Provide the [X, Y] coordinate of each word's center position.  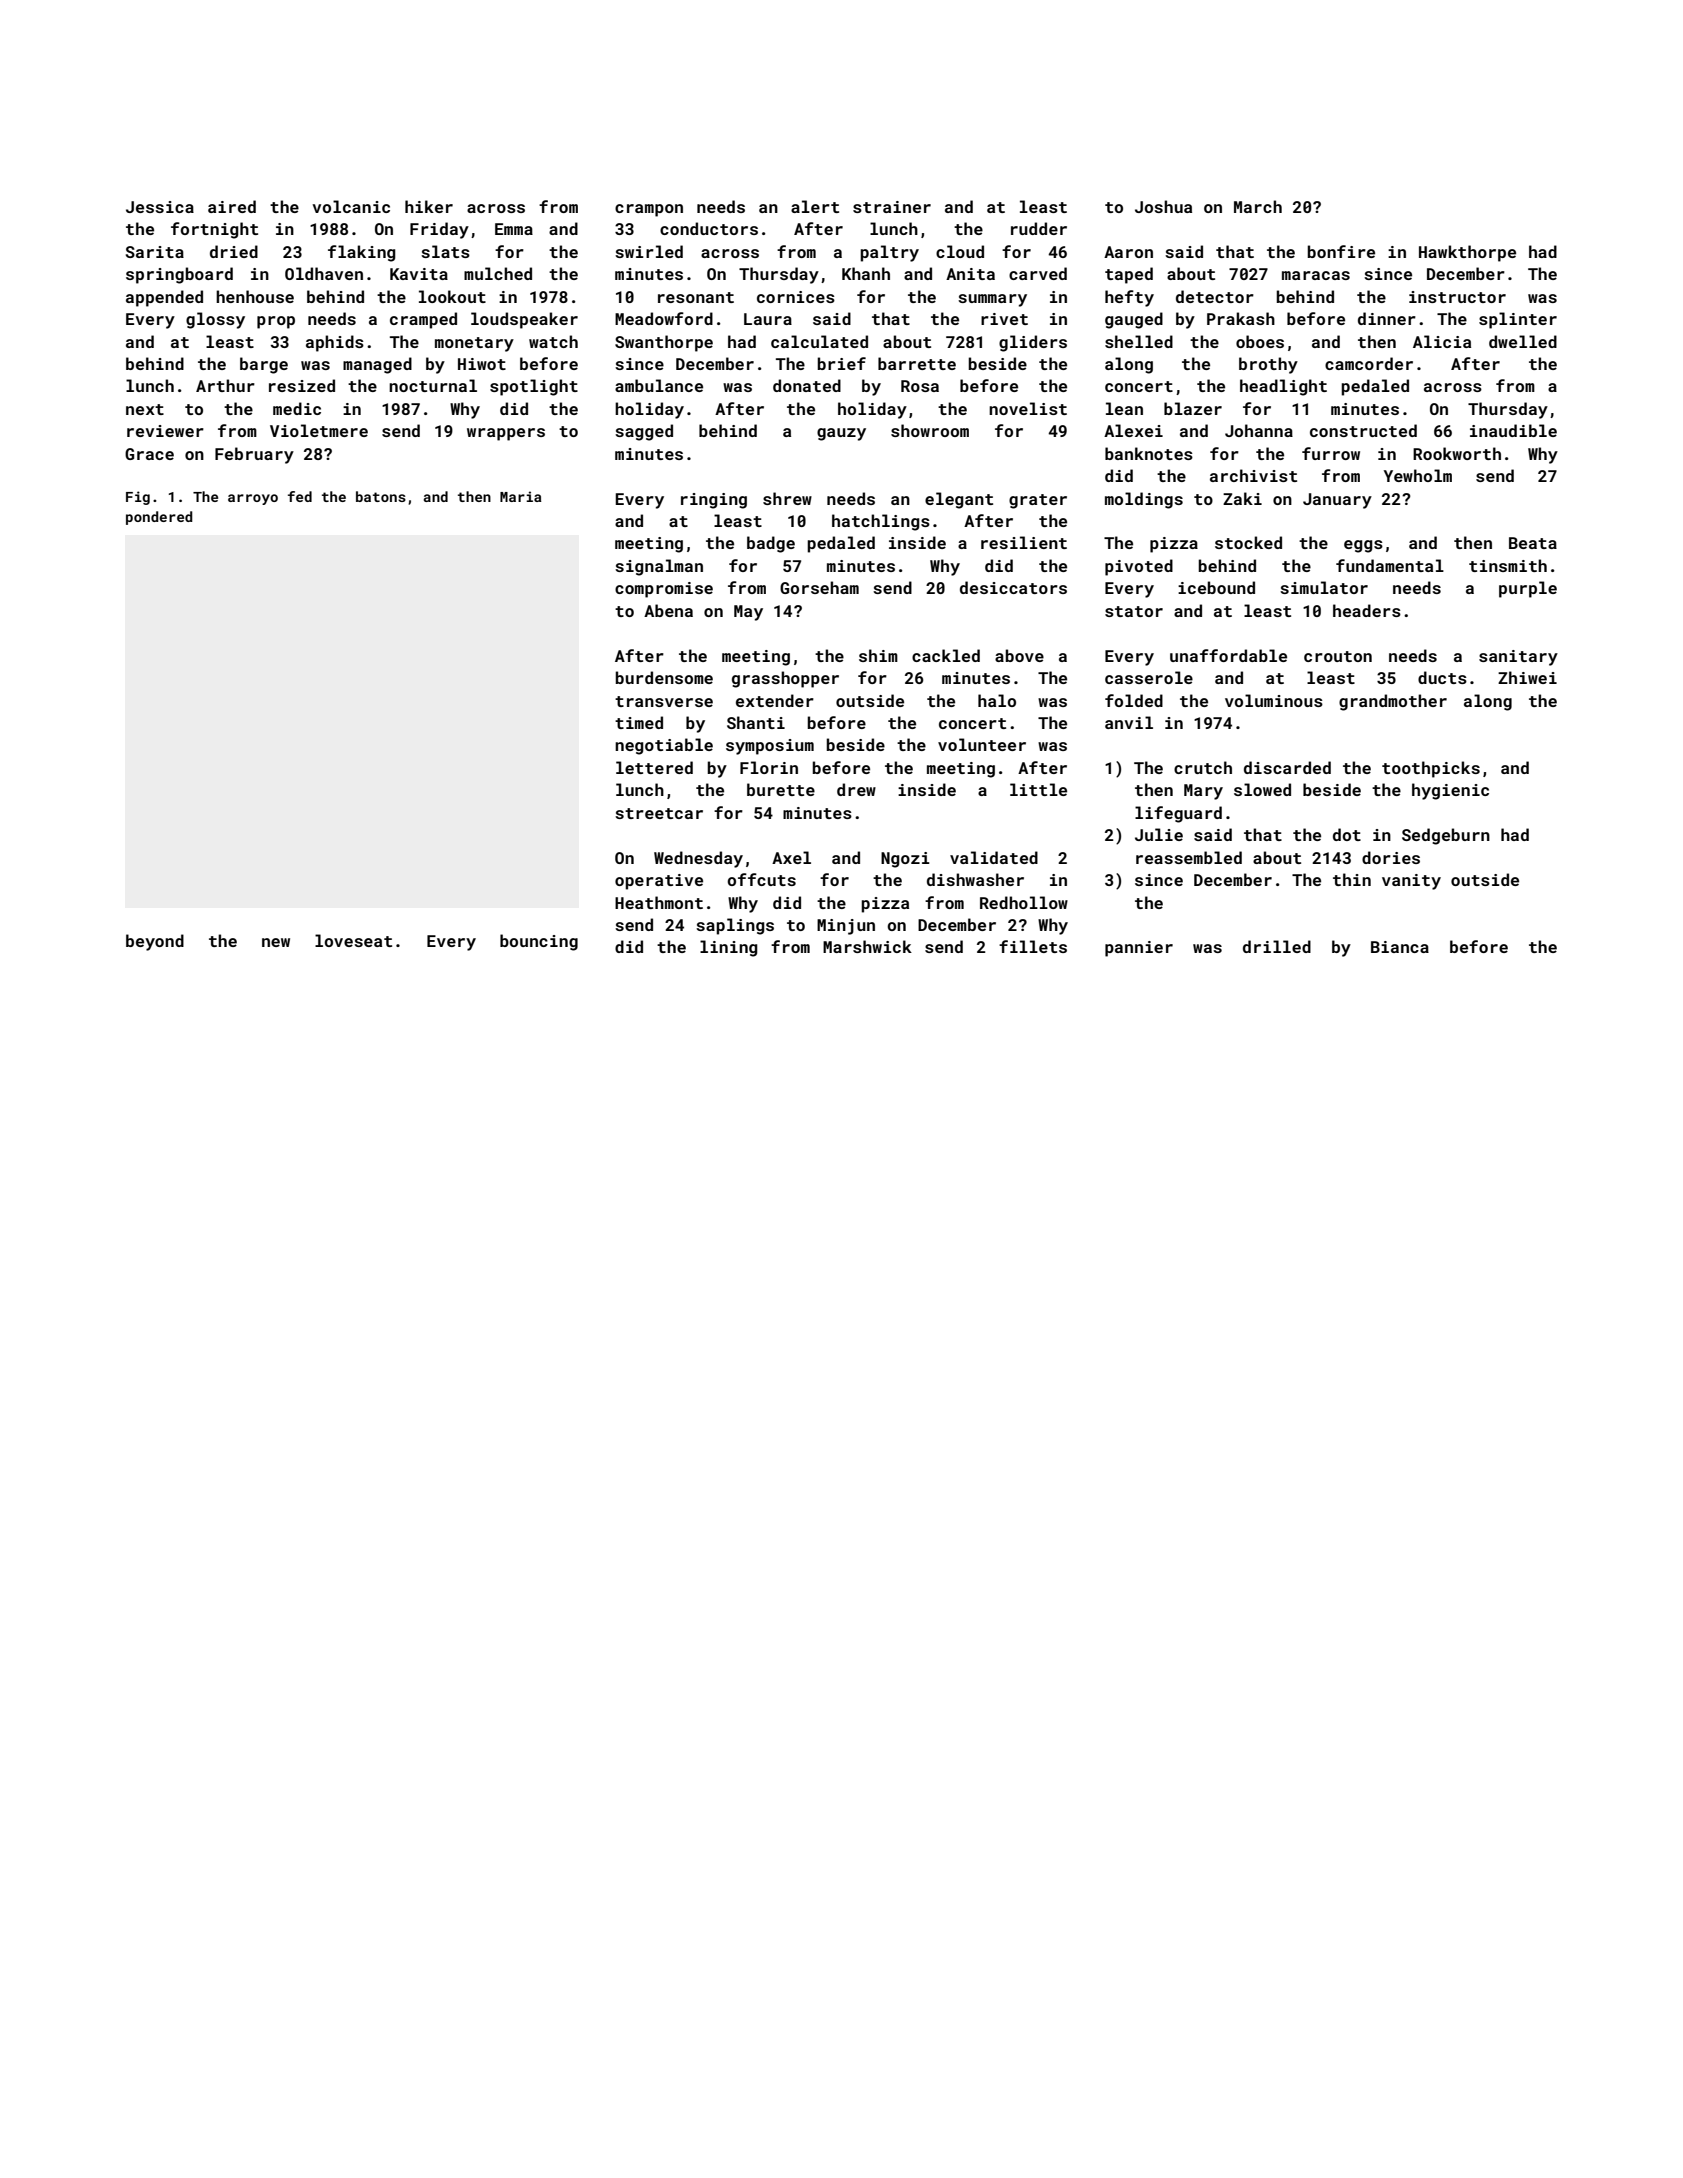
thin [1352, 879]
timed [639, 722]
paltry [889, 253]
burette [781, 789]
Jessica [160, 207]
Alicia [1442, 341]
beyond [155, 942]
